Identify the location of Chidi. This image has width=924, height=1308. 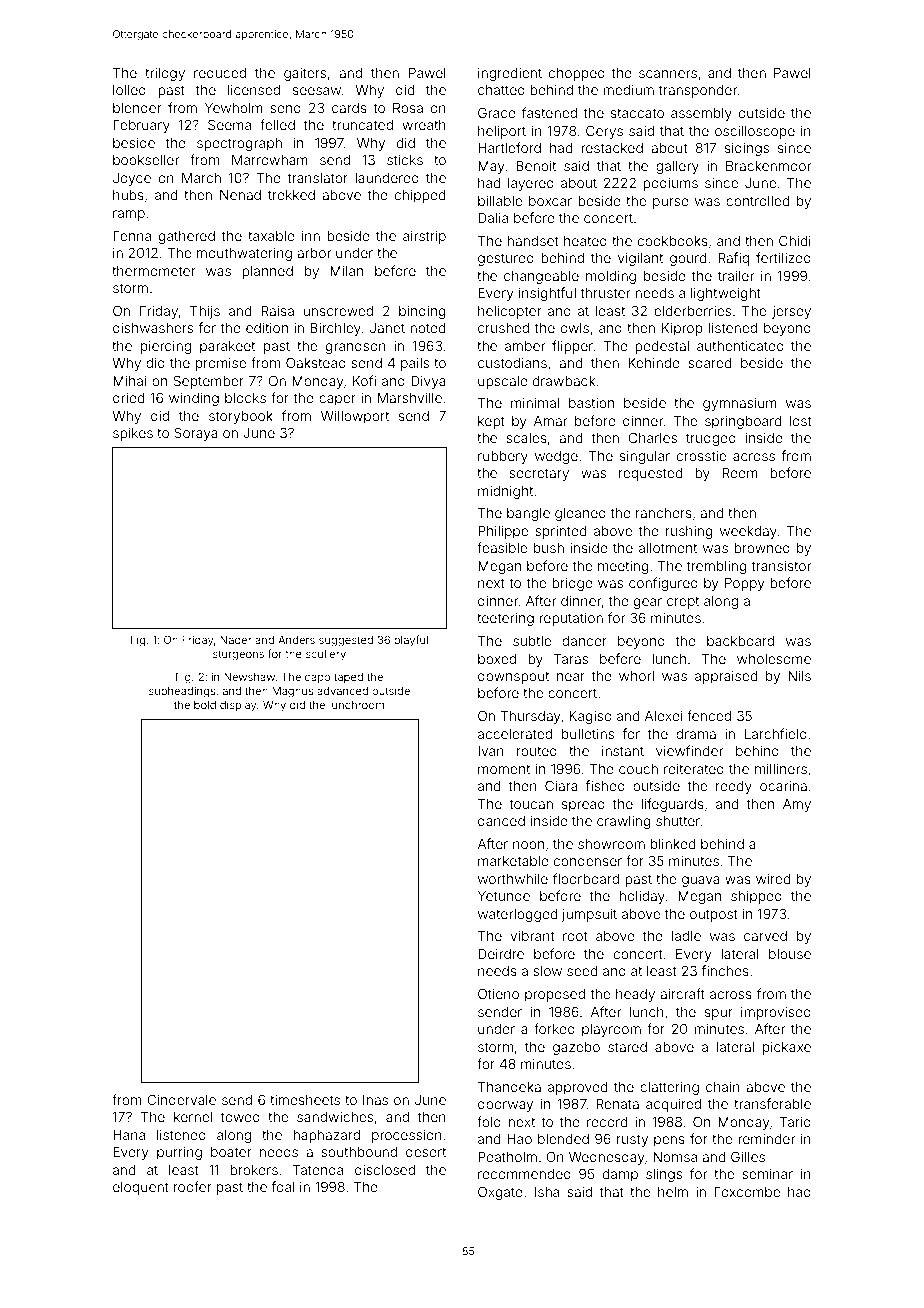
(795, 240).
